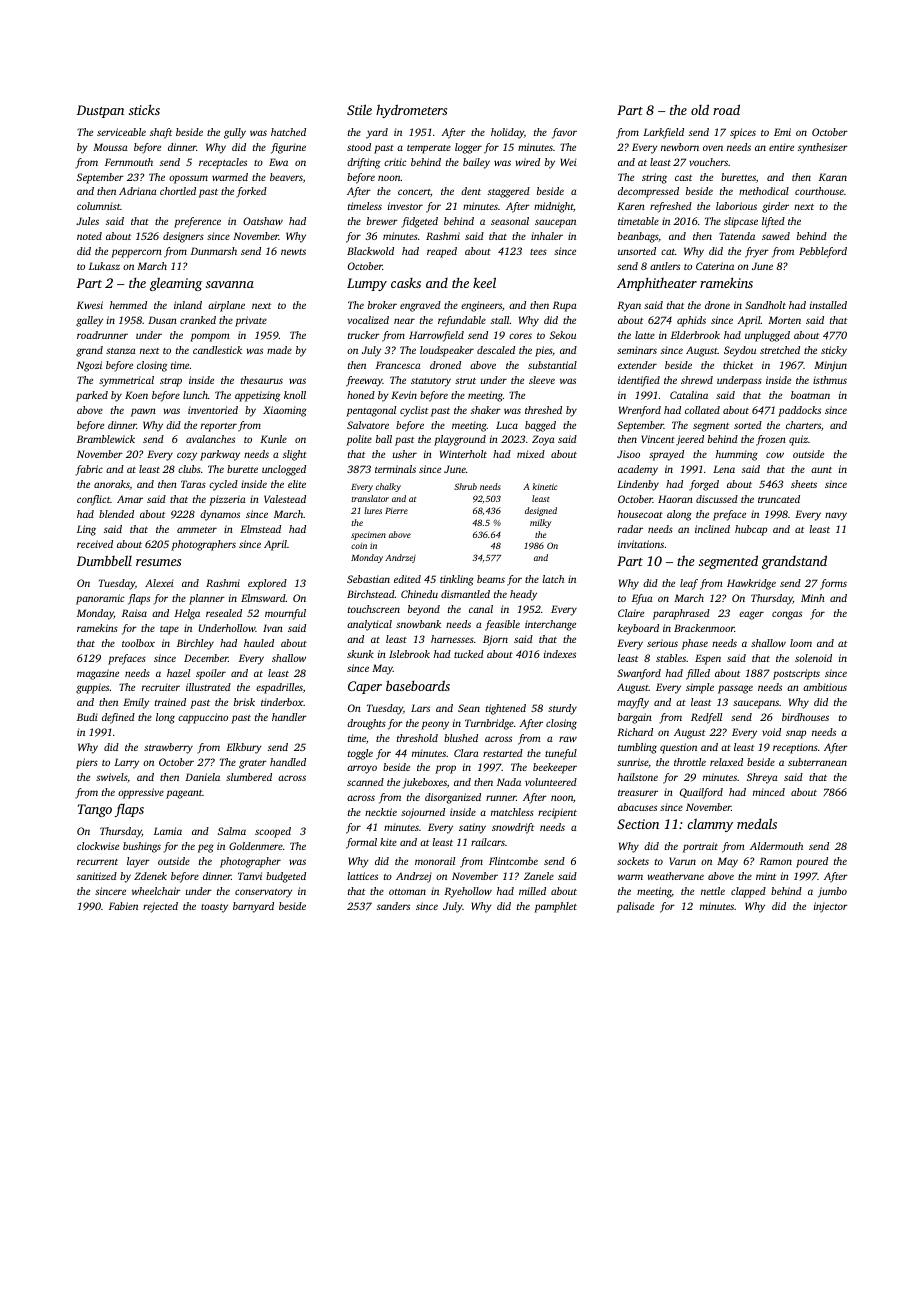 Image resolution: width=924 pixels, height=1308 pixels. I want to click on passage, so click(735, 689).
